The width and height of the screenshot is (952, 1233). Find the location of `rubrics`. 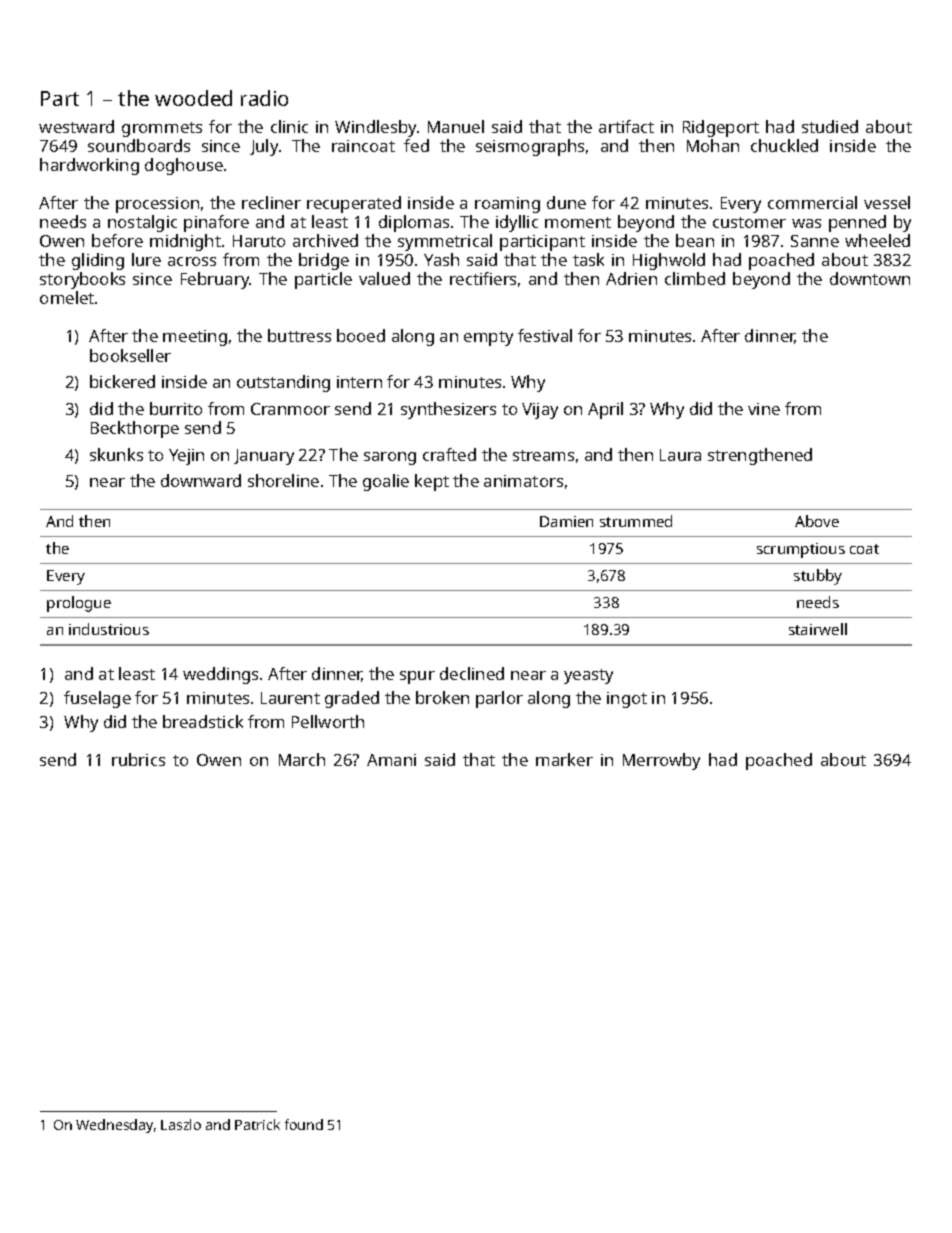

rubrics is located at coordinates (138, 759).
